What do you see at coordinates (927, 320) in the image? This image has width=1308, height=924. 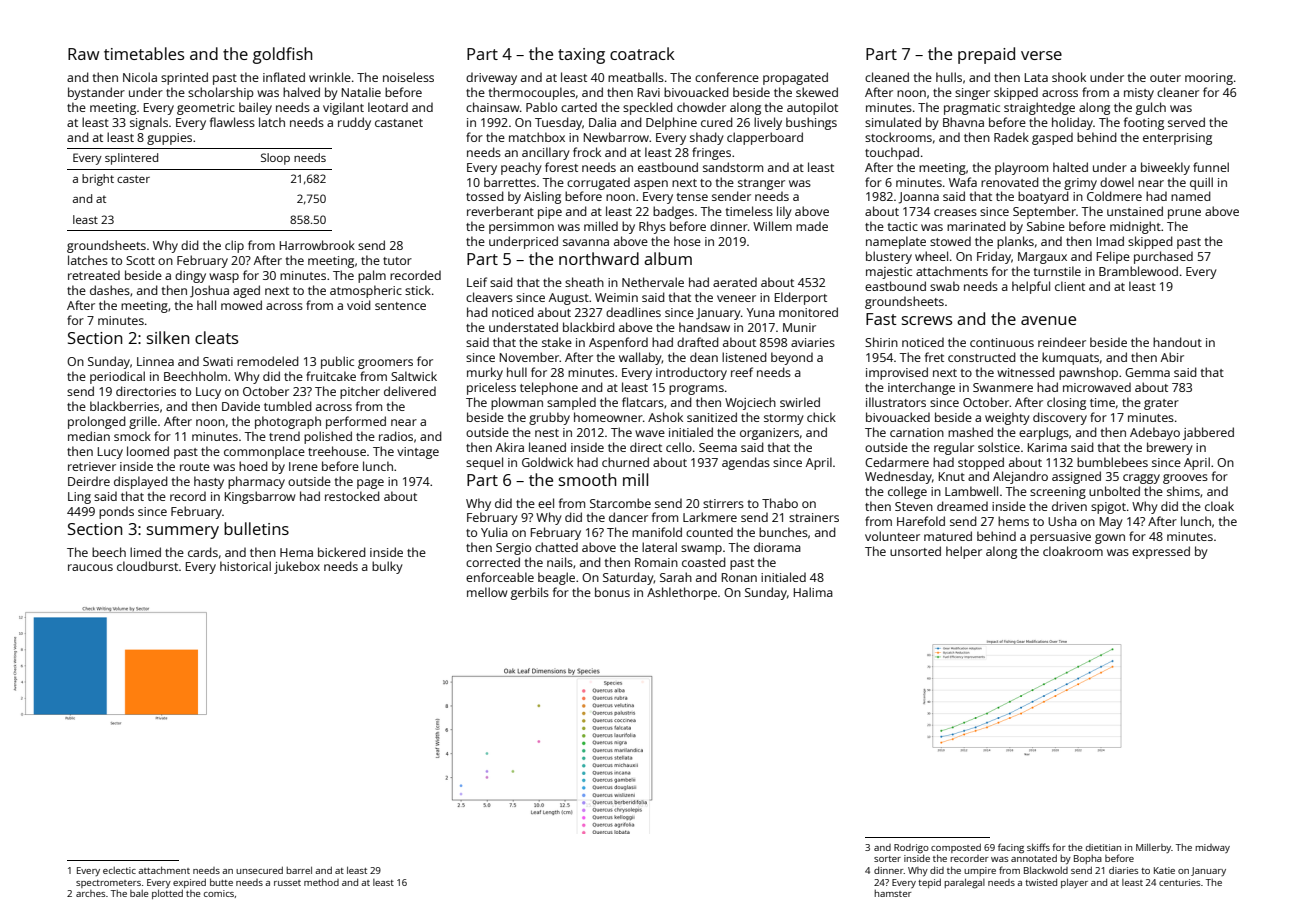 I see `screws` at bounding box center [927, 320].
